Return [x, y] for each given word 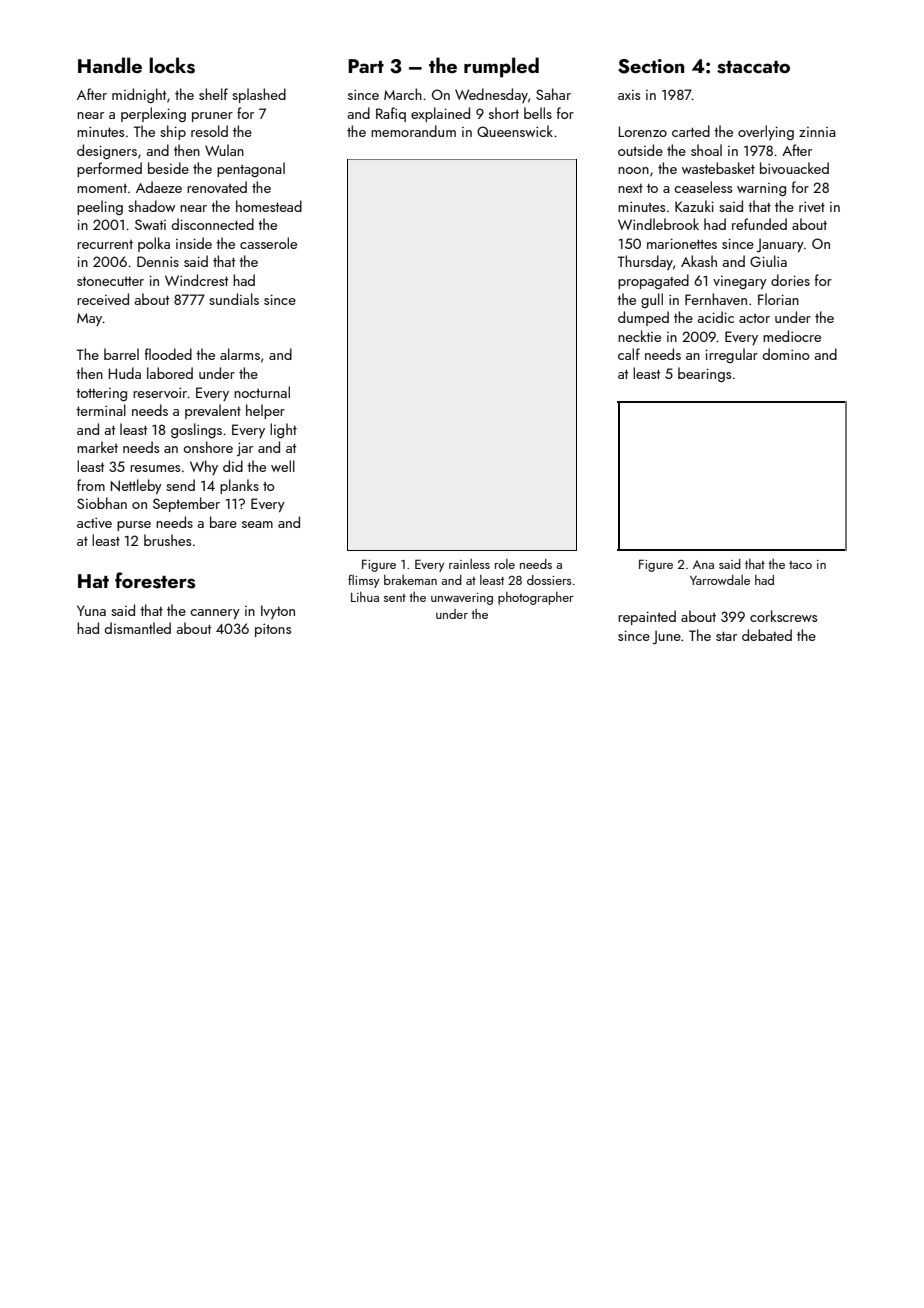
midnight [139, 95]
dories [790, 280]
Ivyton [278, 612]
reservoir [160, 393]
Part [366, 66]
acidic [715, 317]
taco [800, 565]
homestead [269, 206]
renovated [217, 187]
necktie [639, 336]
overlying [766, 132]
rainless [469, 564]
